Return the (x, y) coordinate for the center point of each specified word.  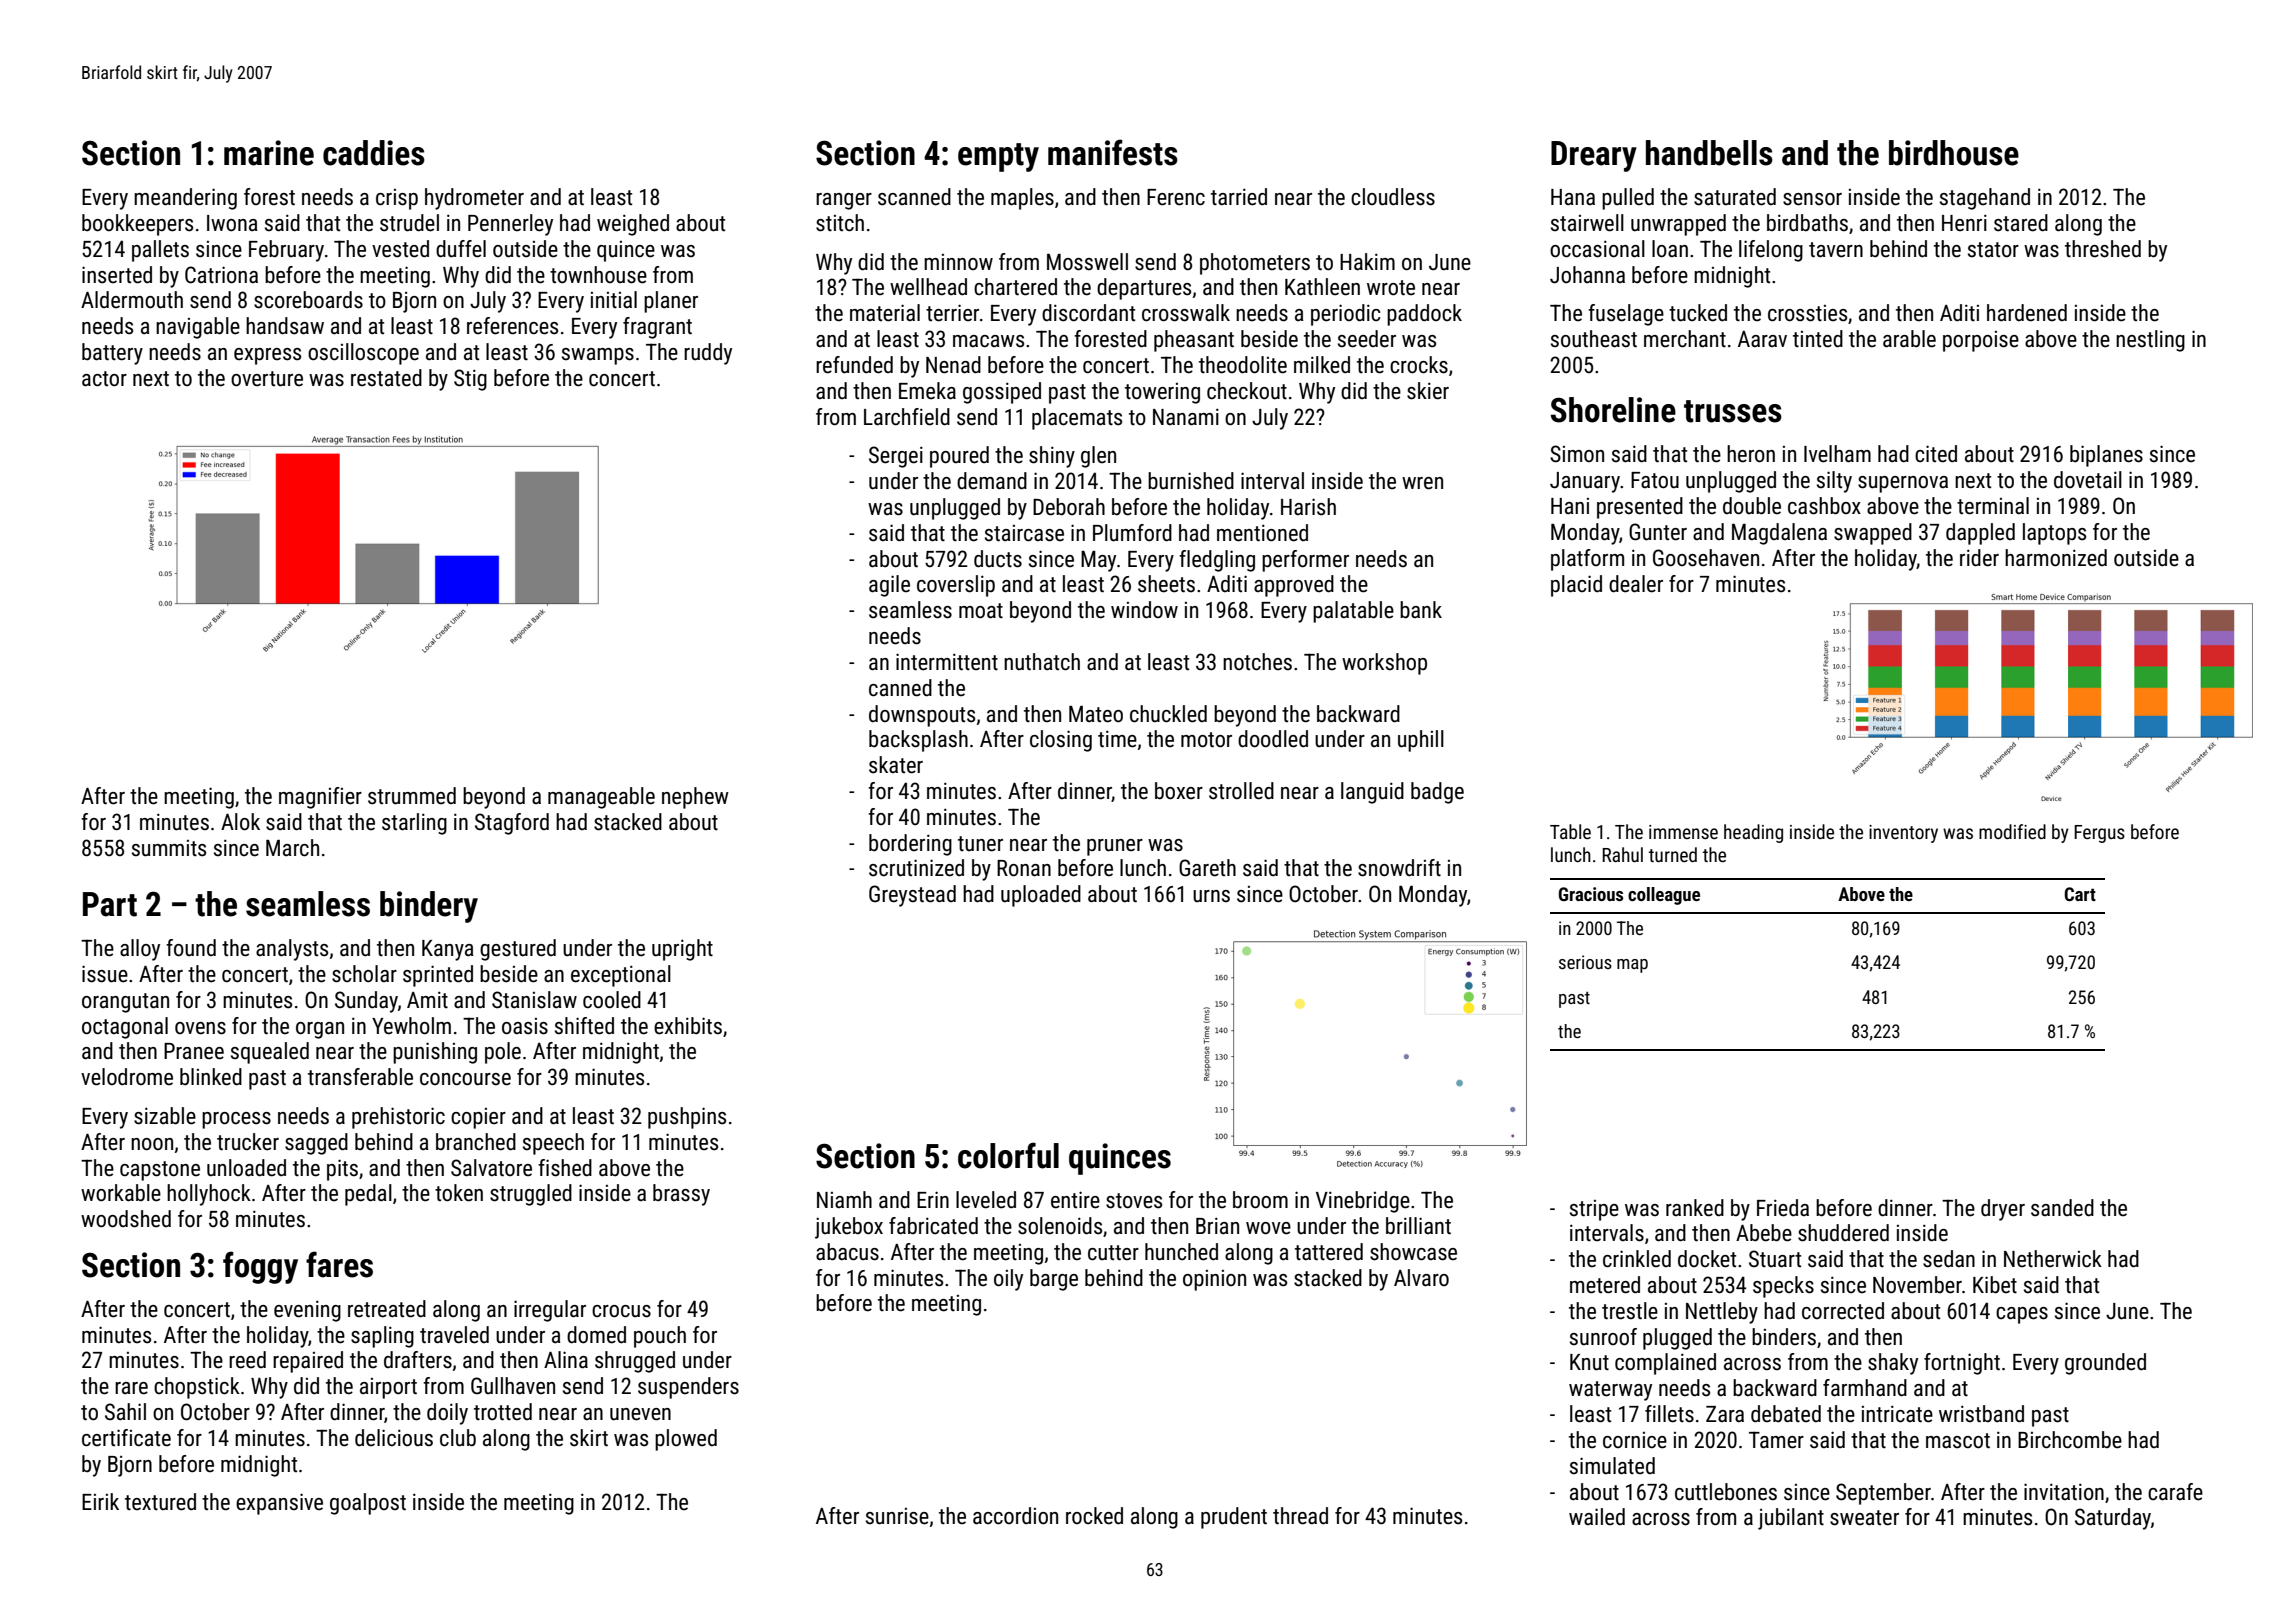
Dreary (1594, 156)
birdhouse (1954, 153)
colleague (1664, 896)
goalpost (368, 1504)
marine (269, 153)
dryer (2003, 1210)
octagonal (125, 1028)
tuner (980, 844)
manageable (601, 798)
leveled (986, 1200)
